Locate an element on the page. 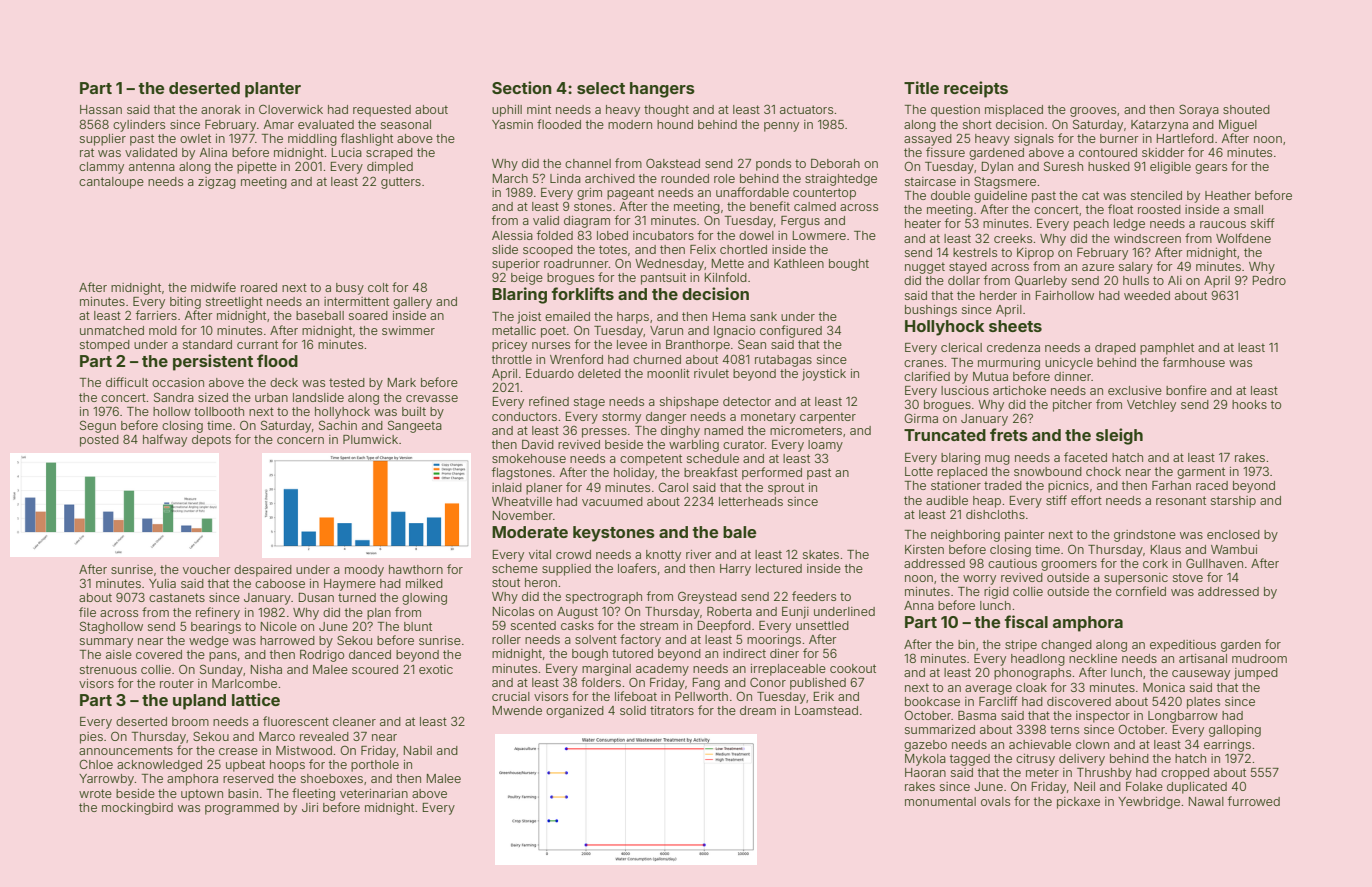 This document has width=1372, height=887. tested is located at coordinates (347, 382).
